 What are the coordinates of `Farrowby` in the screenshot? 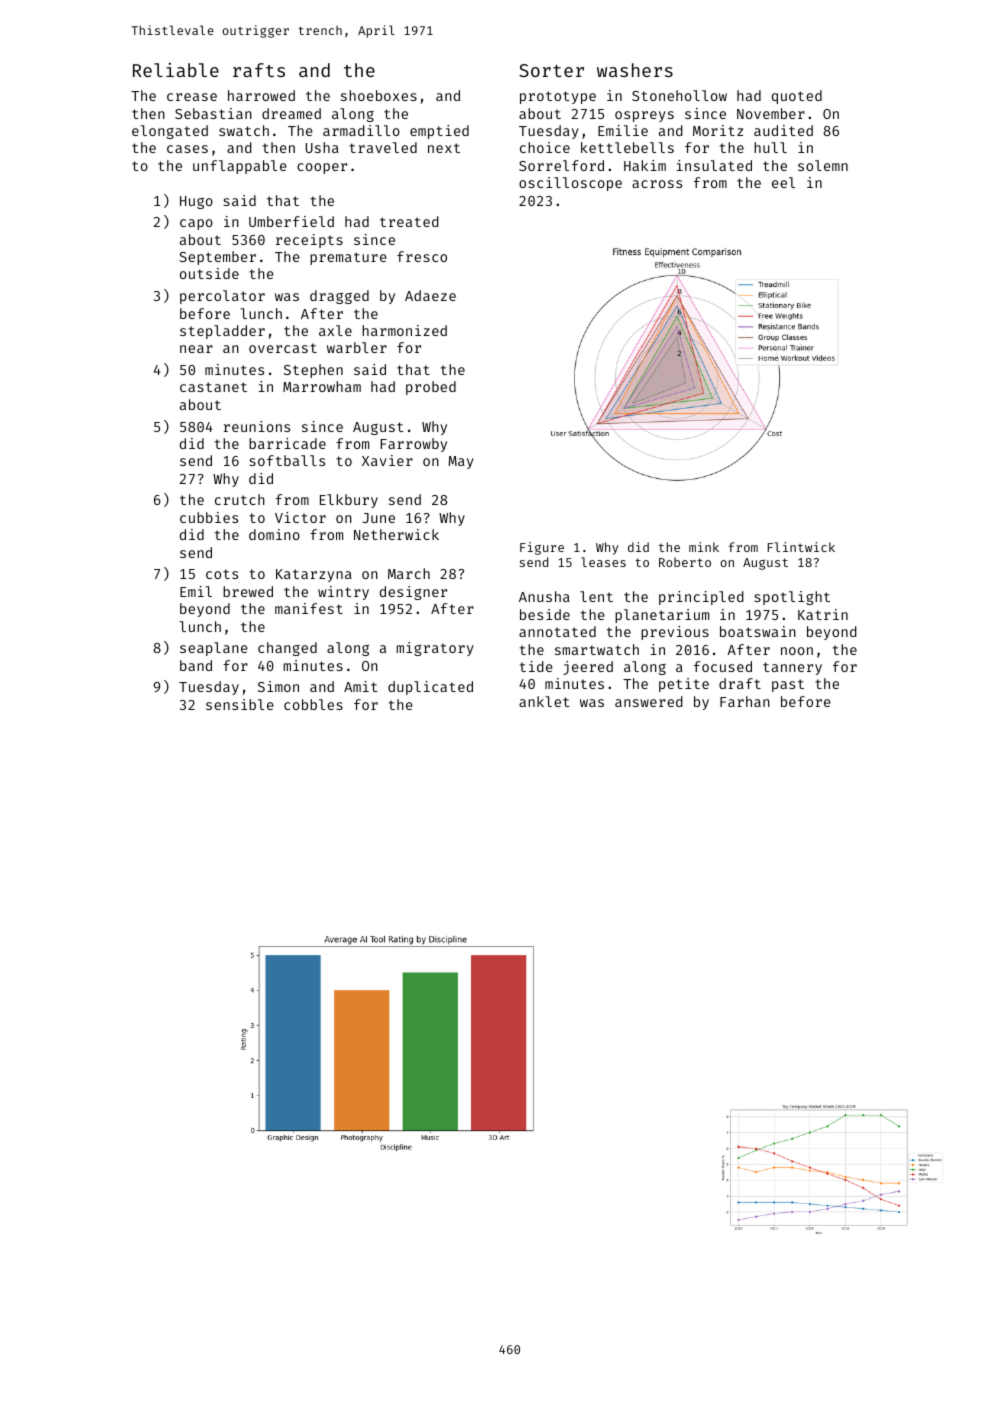 It's located at (413, 445).
